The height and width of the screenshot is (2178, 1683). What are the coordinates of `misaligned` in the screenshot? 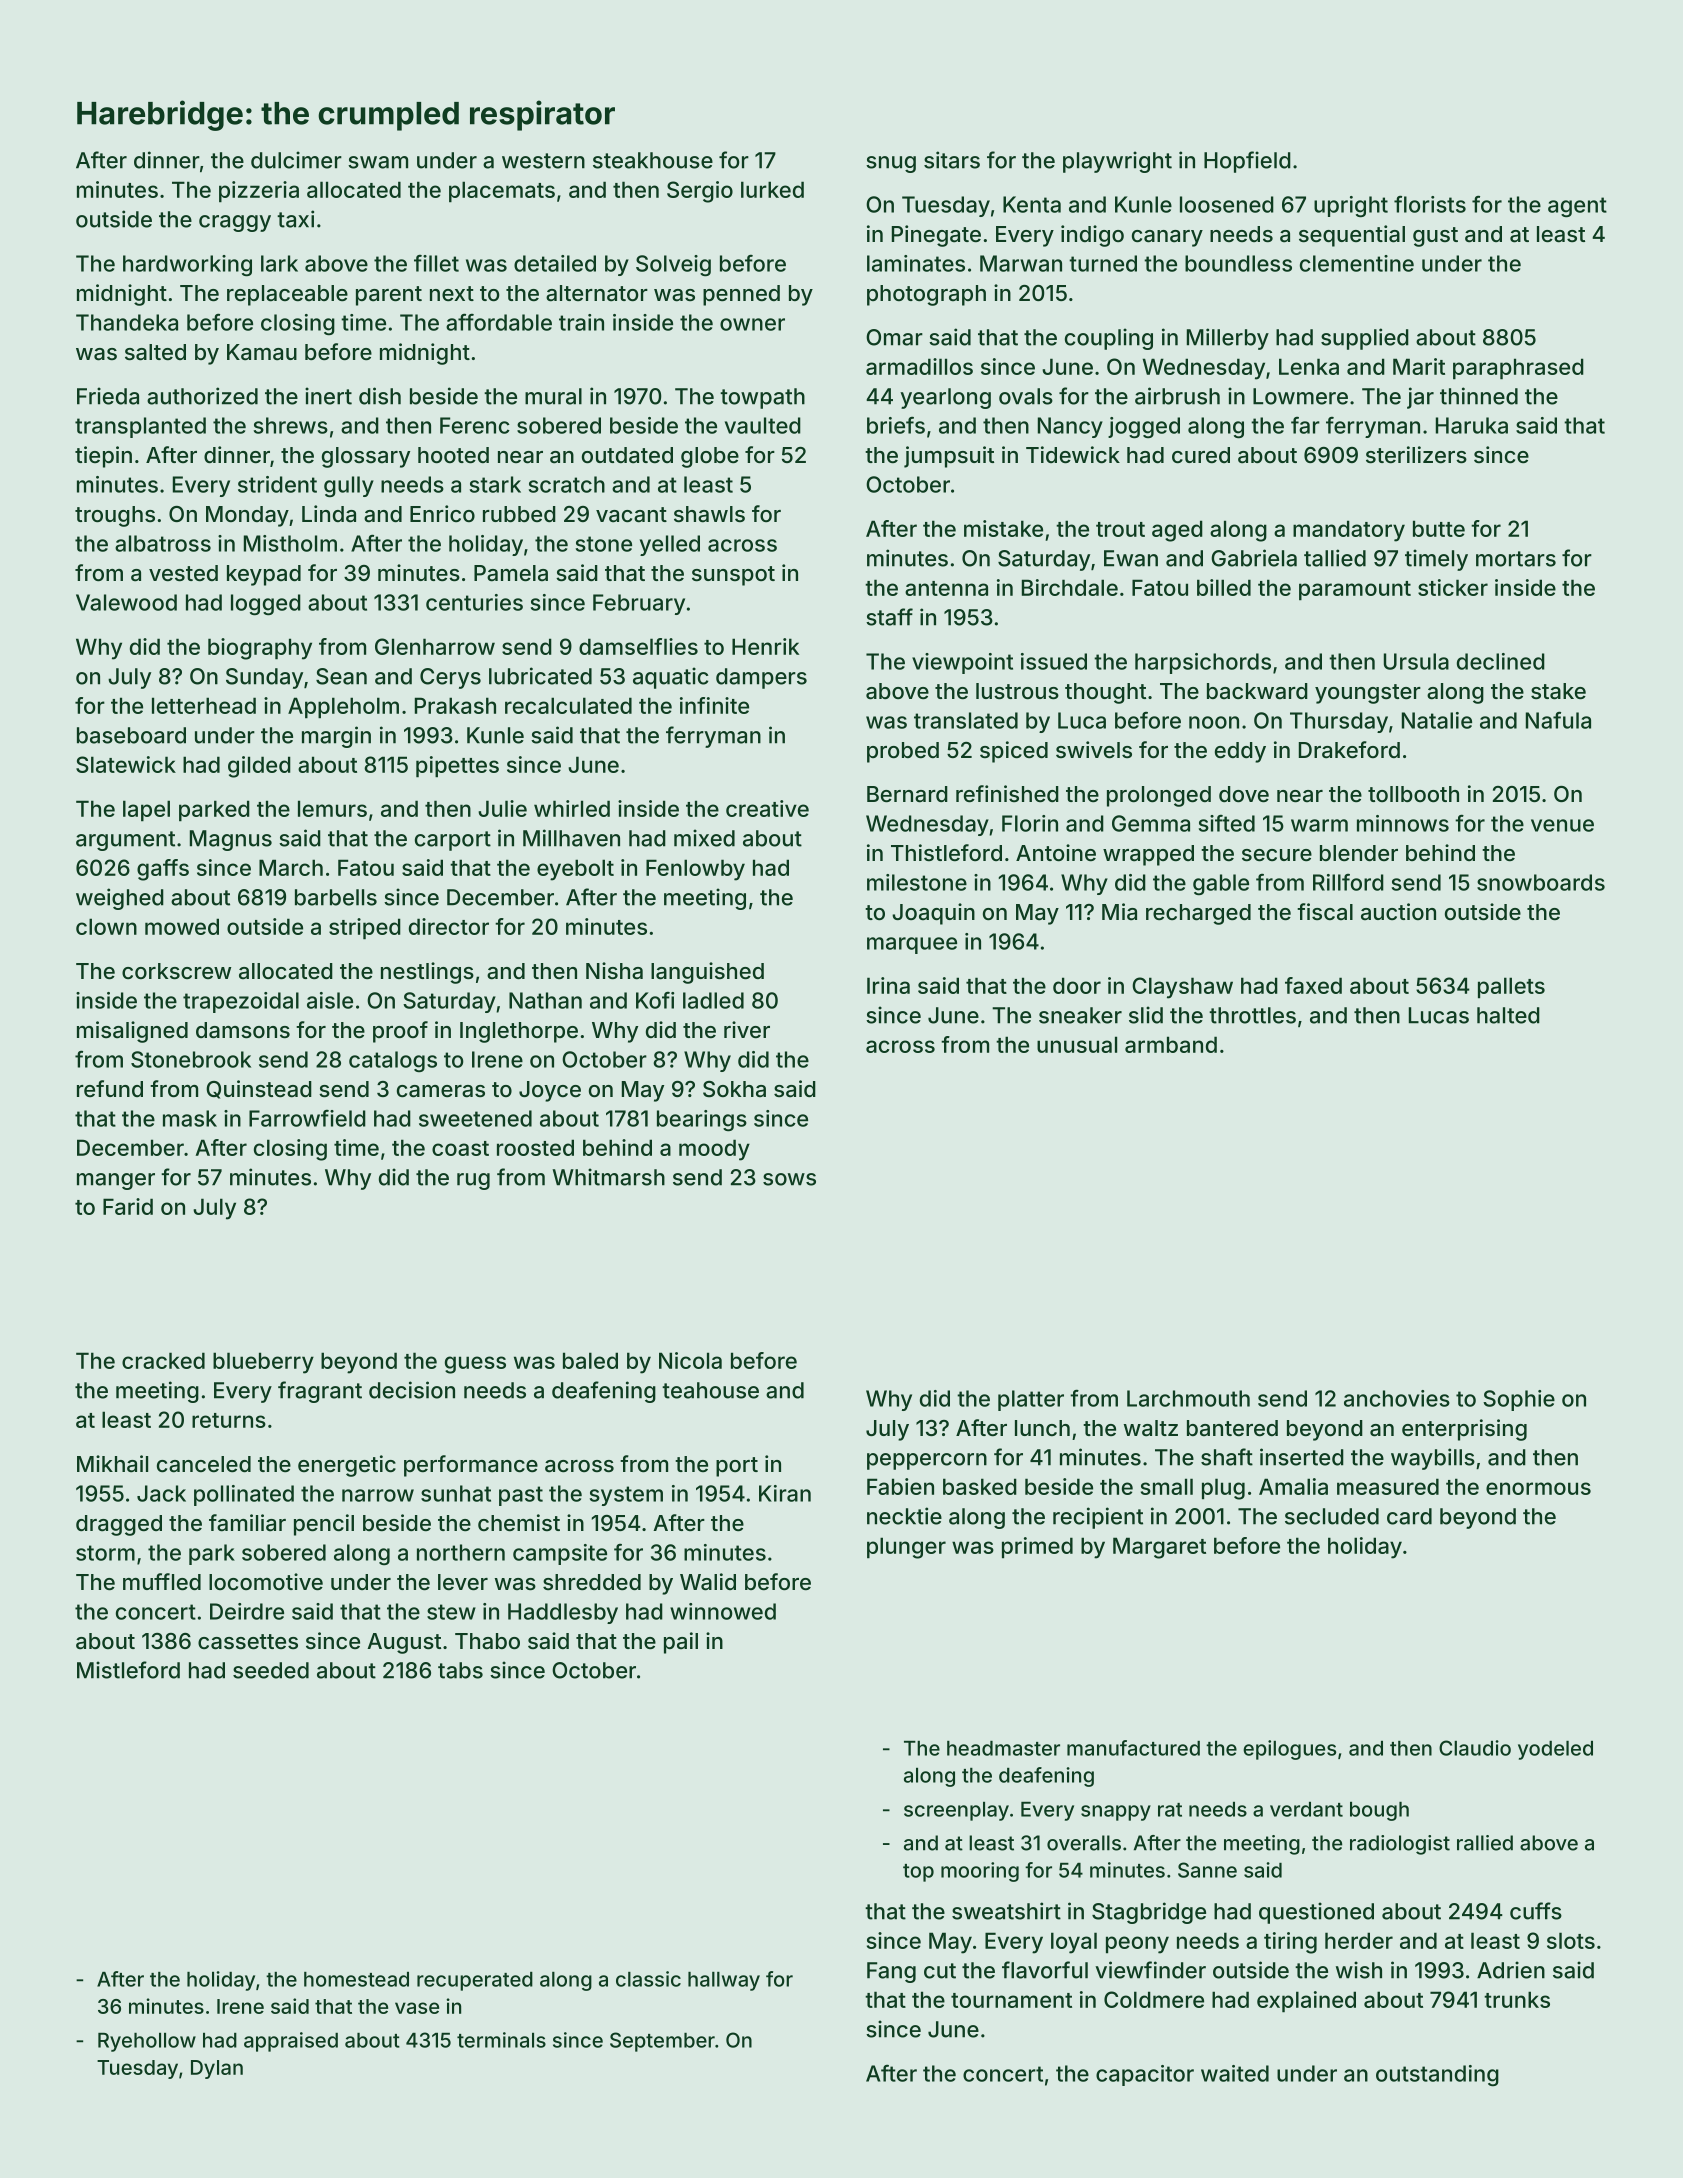 It's located at (132, 1032).
